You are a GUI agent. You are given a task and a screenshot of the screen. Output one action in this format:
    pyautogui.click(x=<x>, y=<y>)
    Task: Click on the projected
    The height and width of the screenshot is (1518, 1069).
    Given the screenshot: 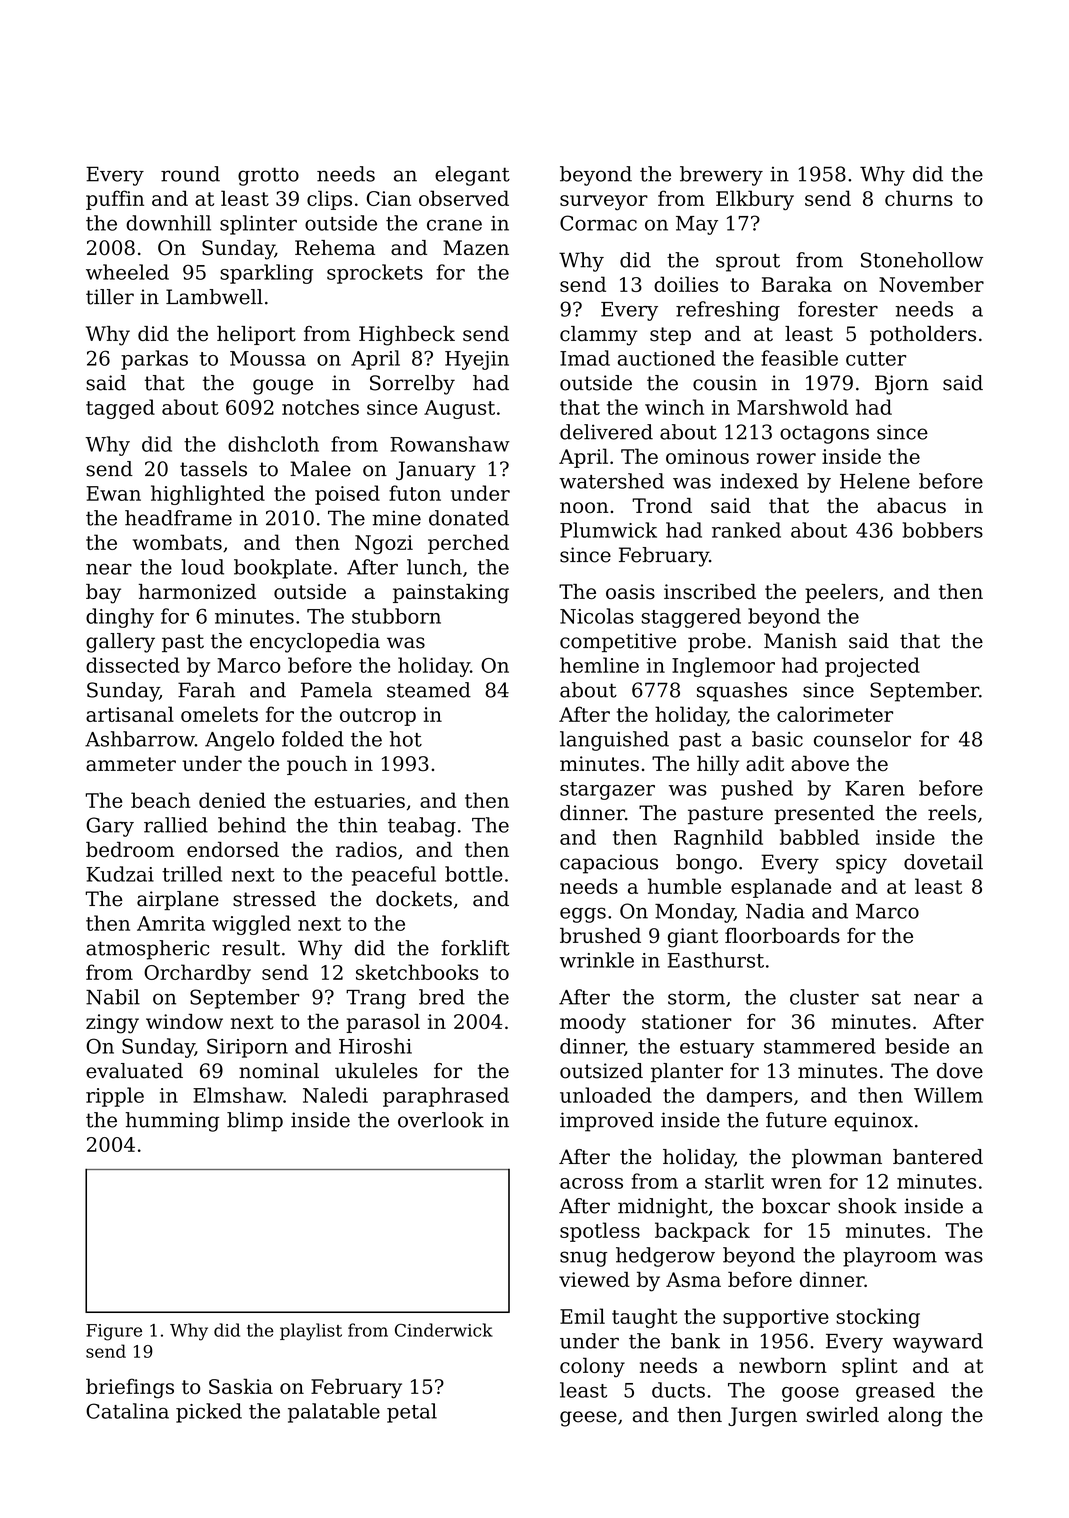 What is the action you would take?
    pyautogui.click(x=872, y=667)
